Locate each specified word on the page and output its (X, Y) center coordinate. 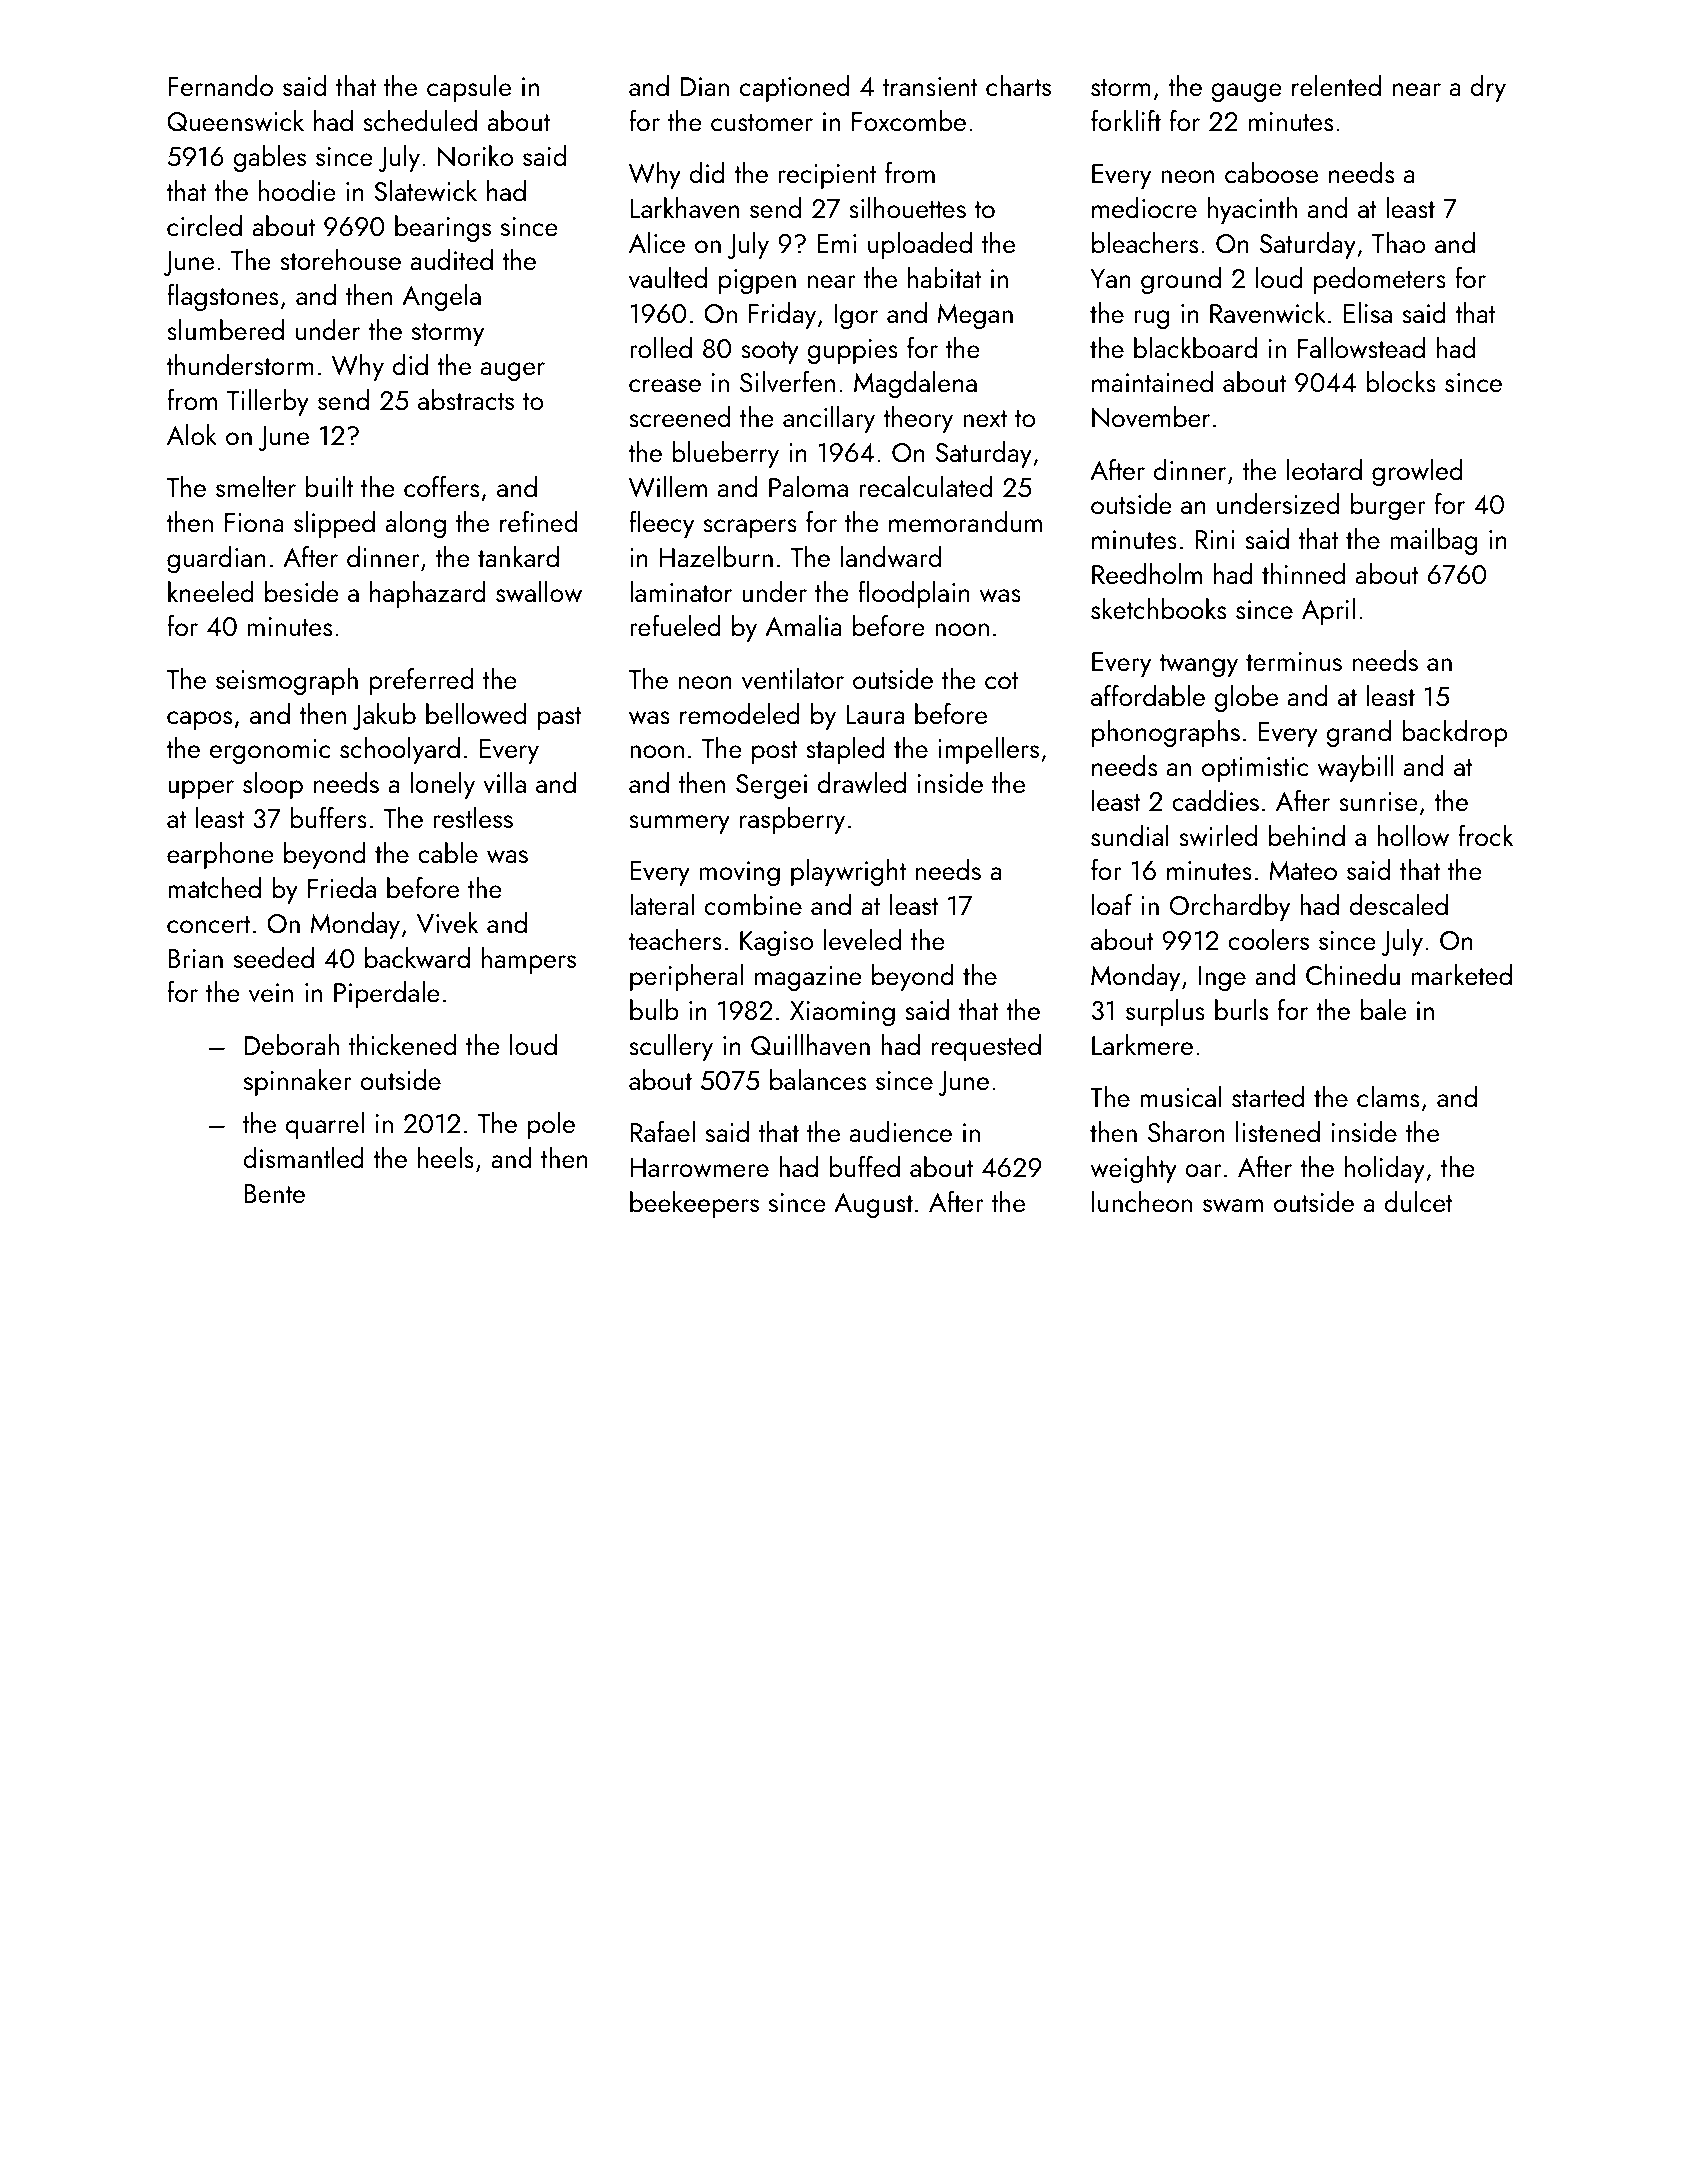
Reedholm (1147, 573)
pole (551, 1125)
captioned (794, 88)
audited (451, 259)
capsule (469, 88)
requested (986, 1047)
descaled (1398, 904)
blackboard (1195, 347)
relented (1336, 85)
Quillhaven (810, 1045)
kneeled (211, 591)
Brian (195, 958)
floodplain (914, 594)
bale (1383, 1009)
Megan (975, 316)
